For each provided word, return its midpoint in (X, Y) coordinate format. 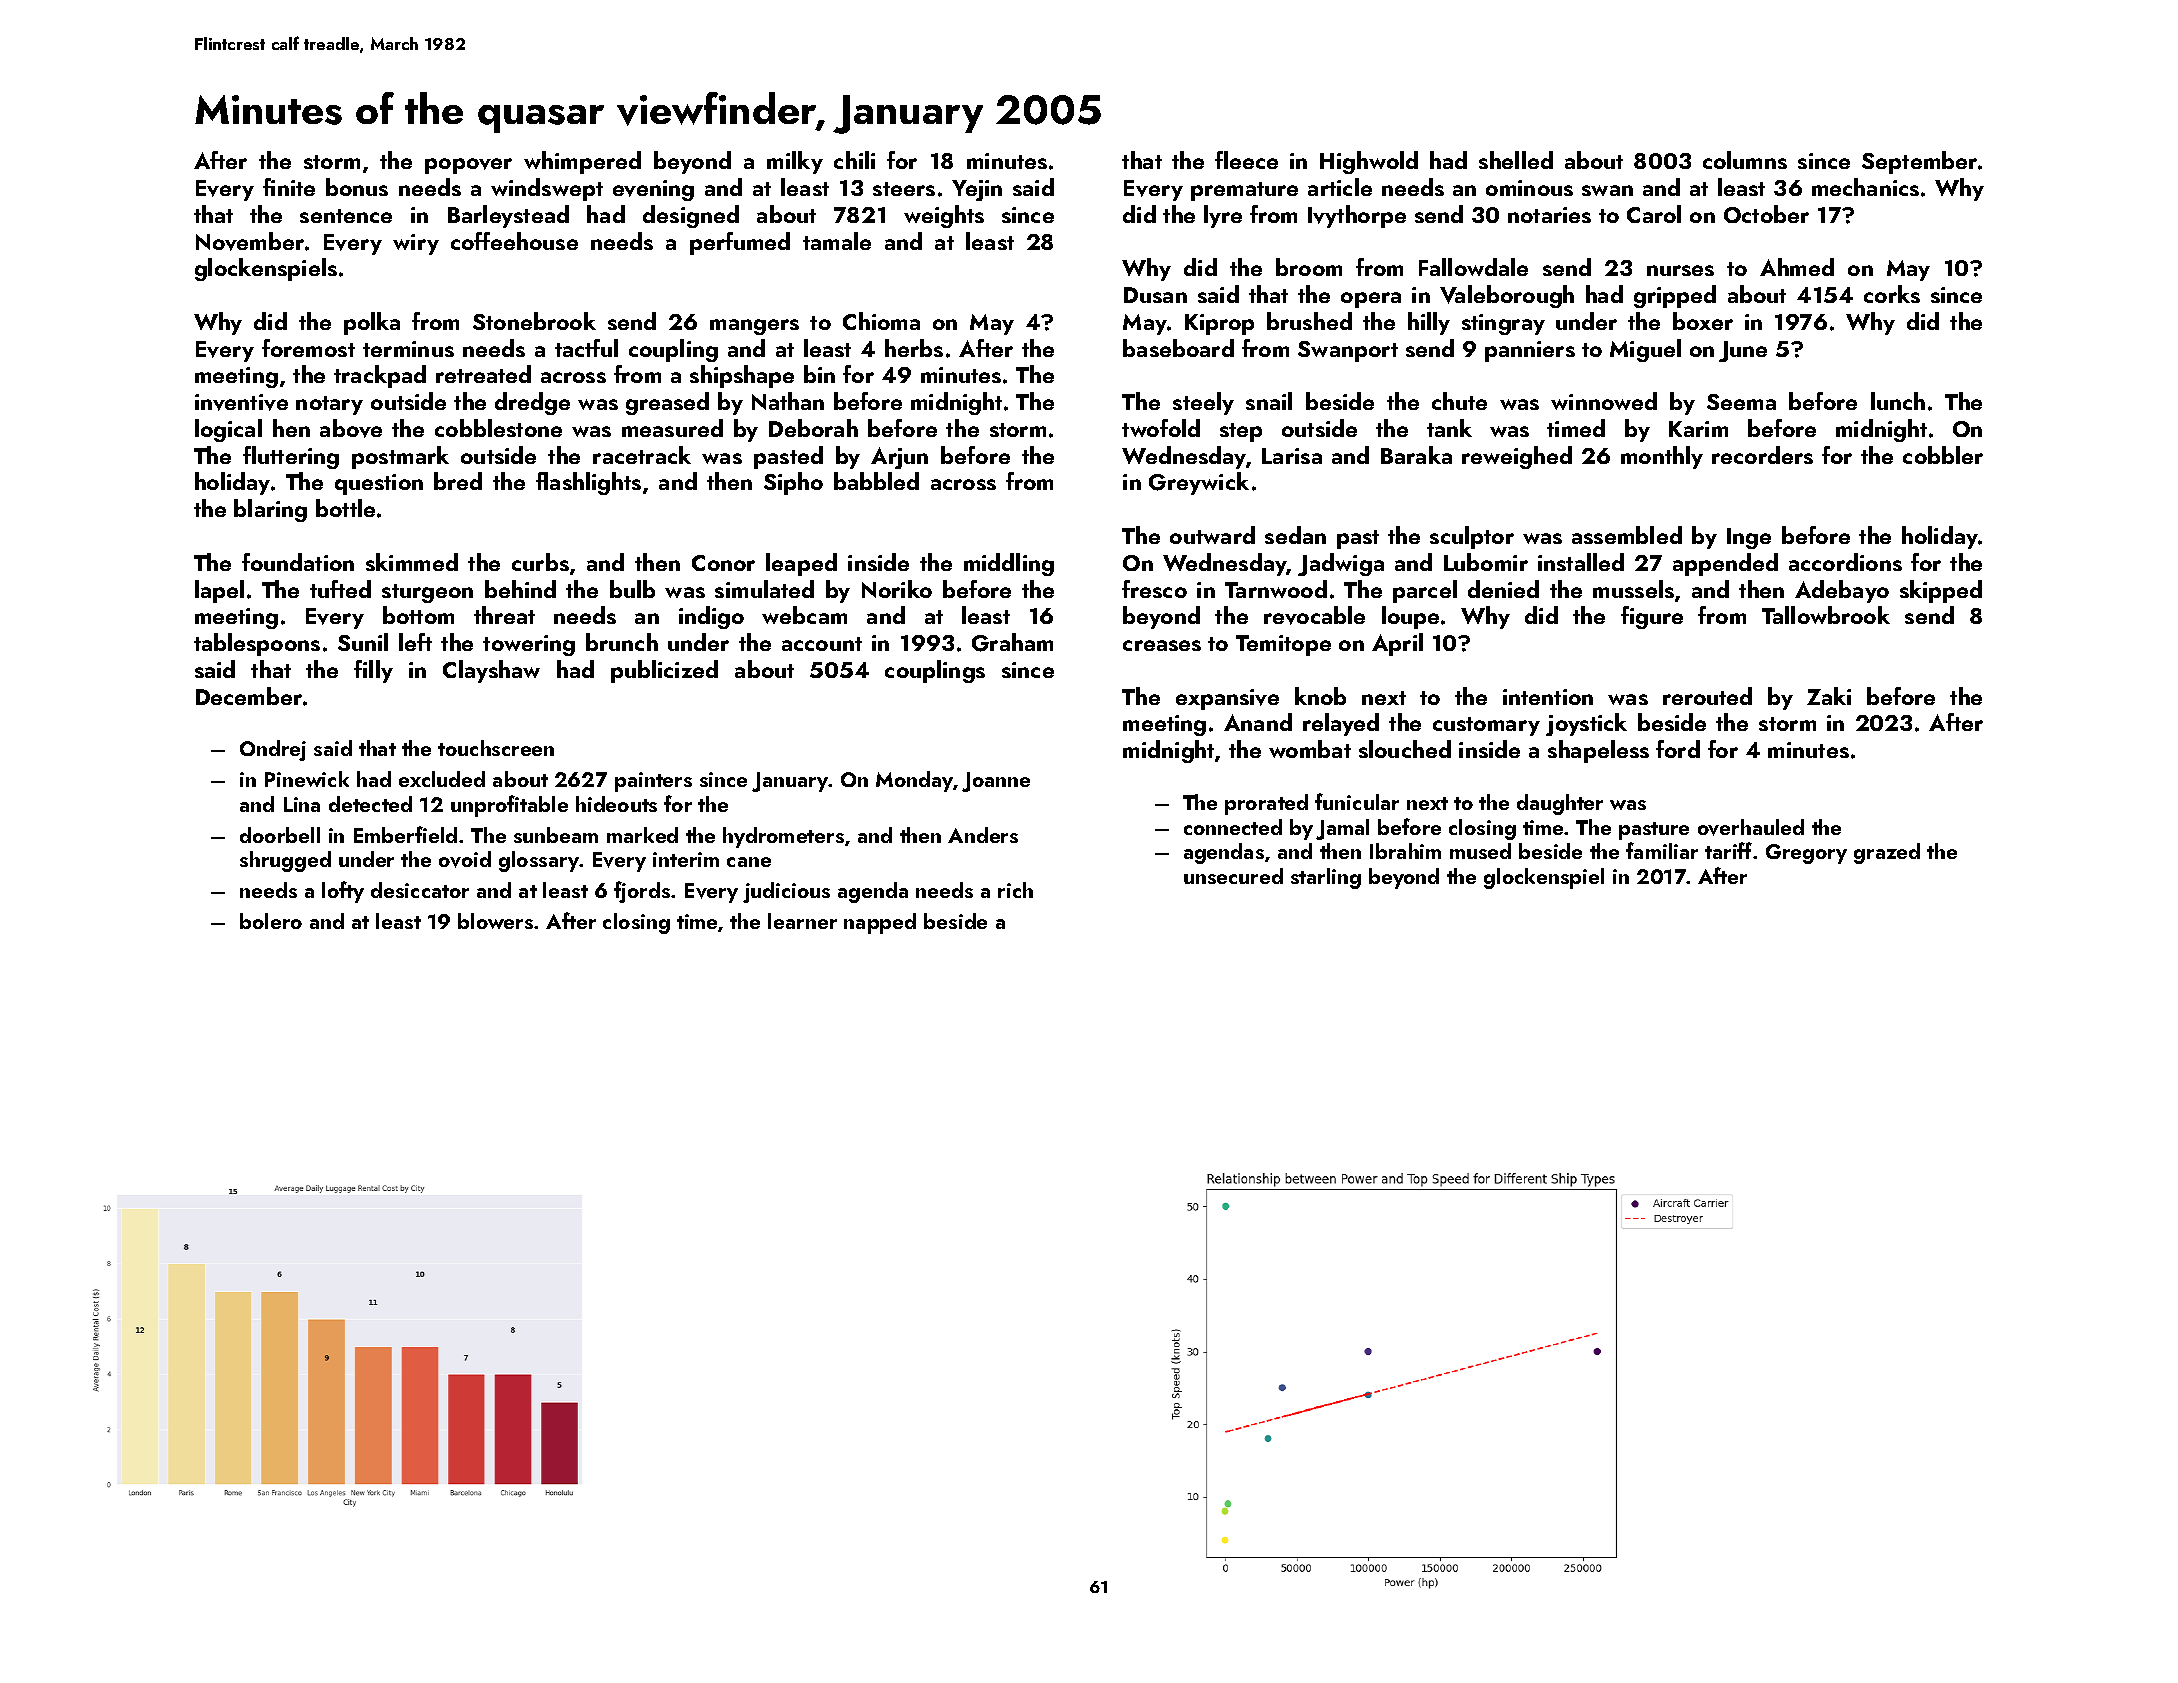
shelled (1516, 160)
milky (795, 162)
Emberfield (405, 834)
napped (880, 923)
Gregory (1806, 854)
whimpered (582, 162)
